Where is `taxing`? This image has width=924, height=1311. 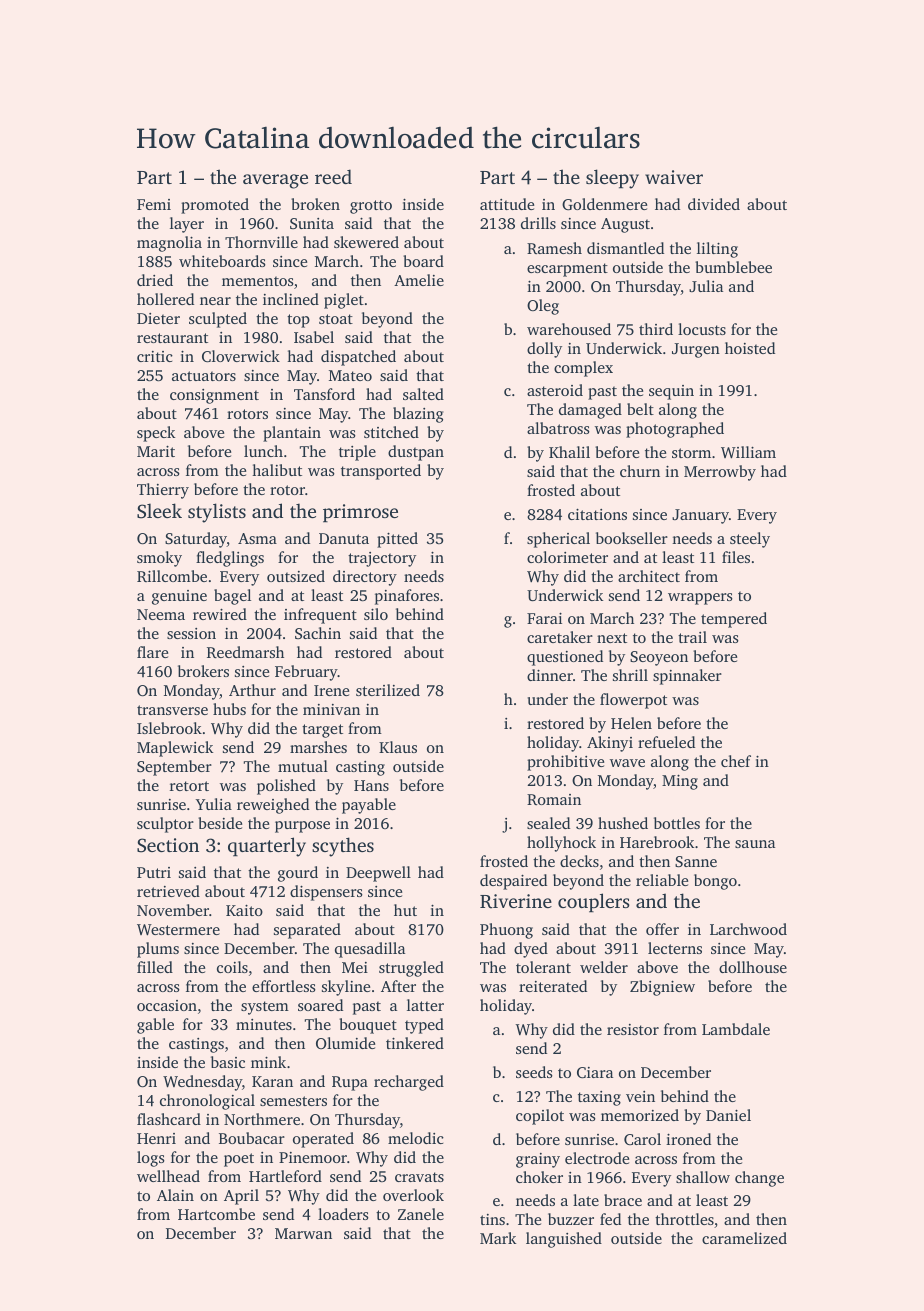 taxing is located at coordinates (599, 1098).
